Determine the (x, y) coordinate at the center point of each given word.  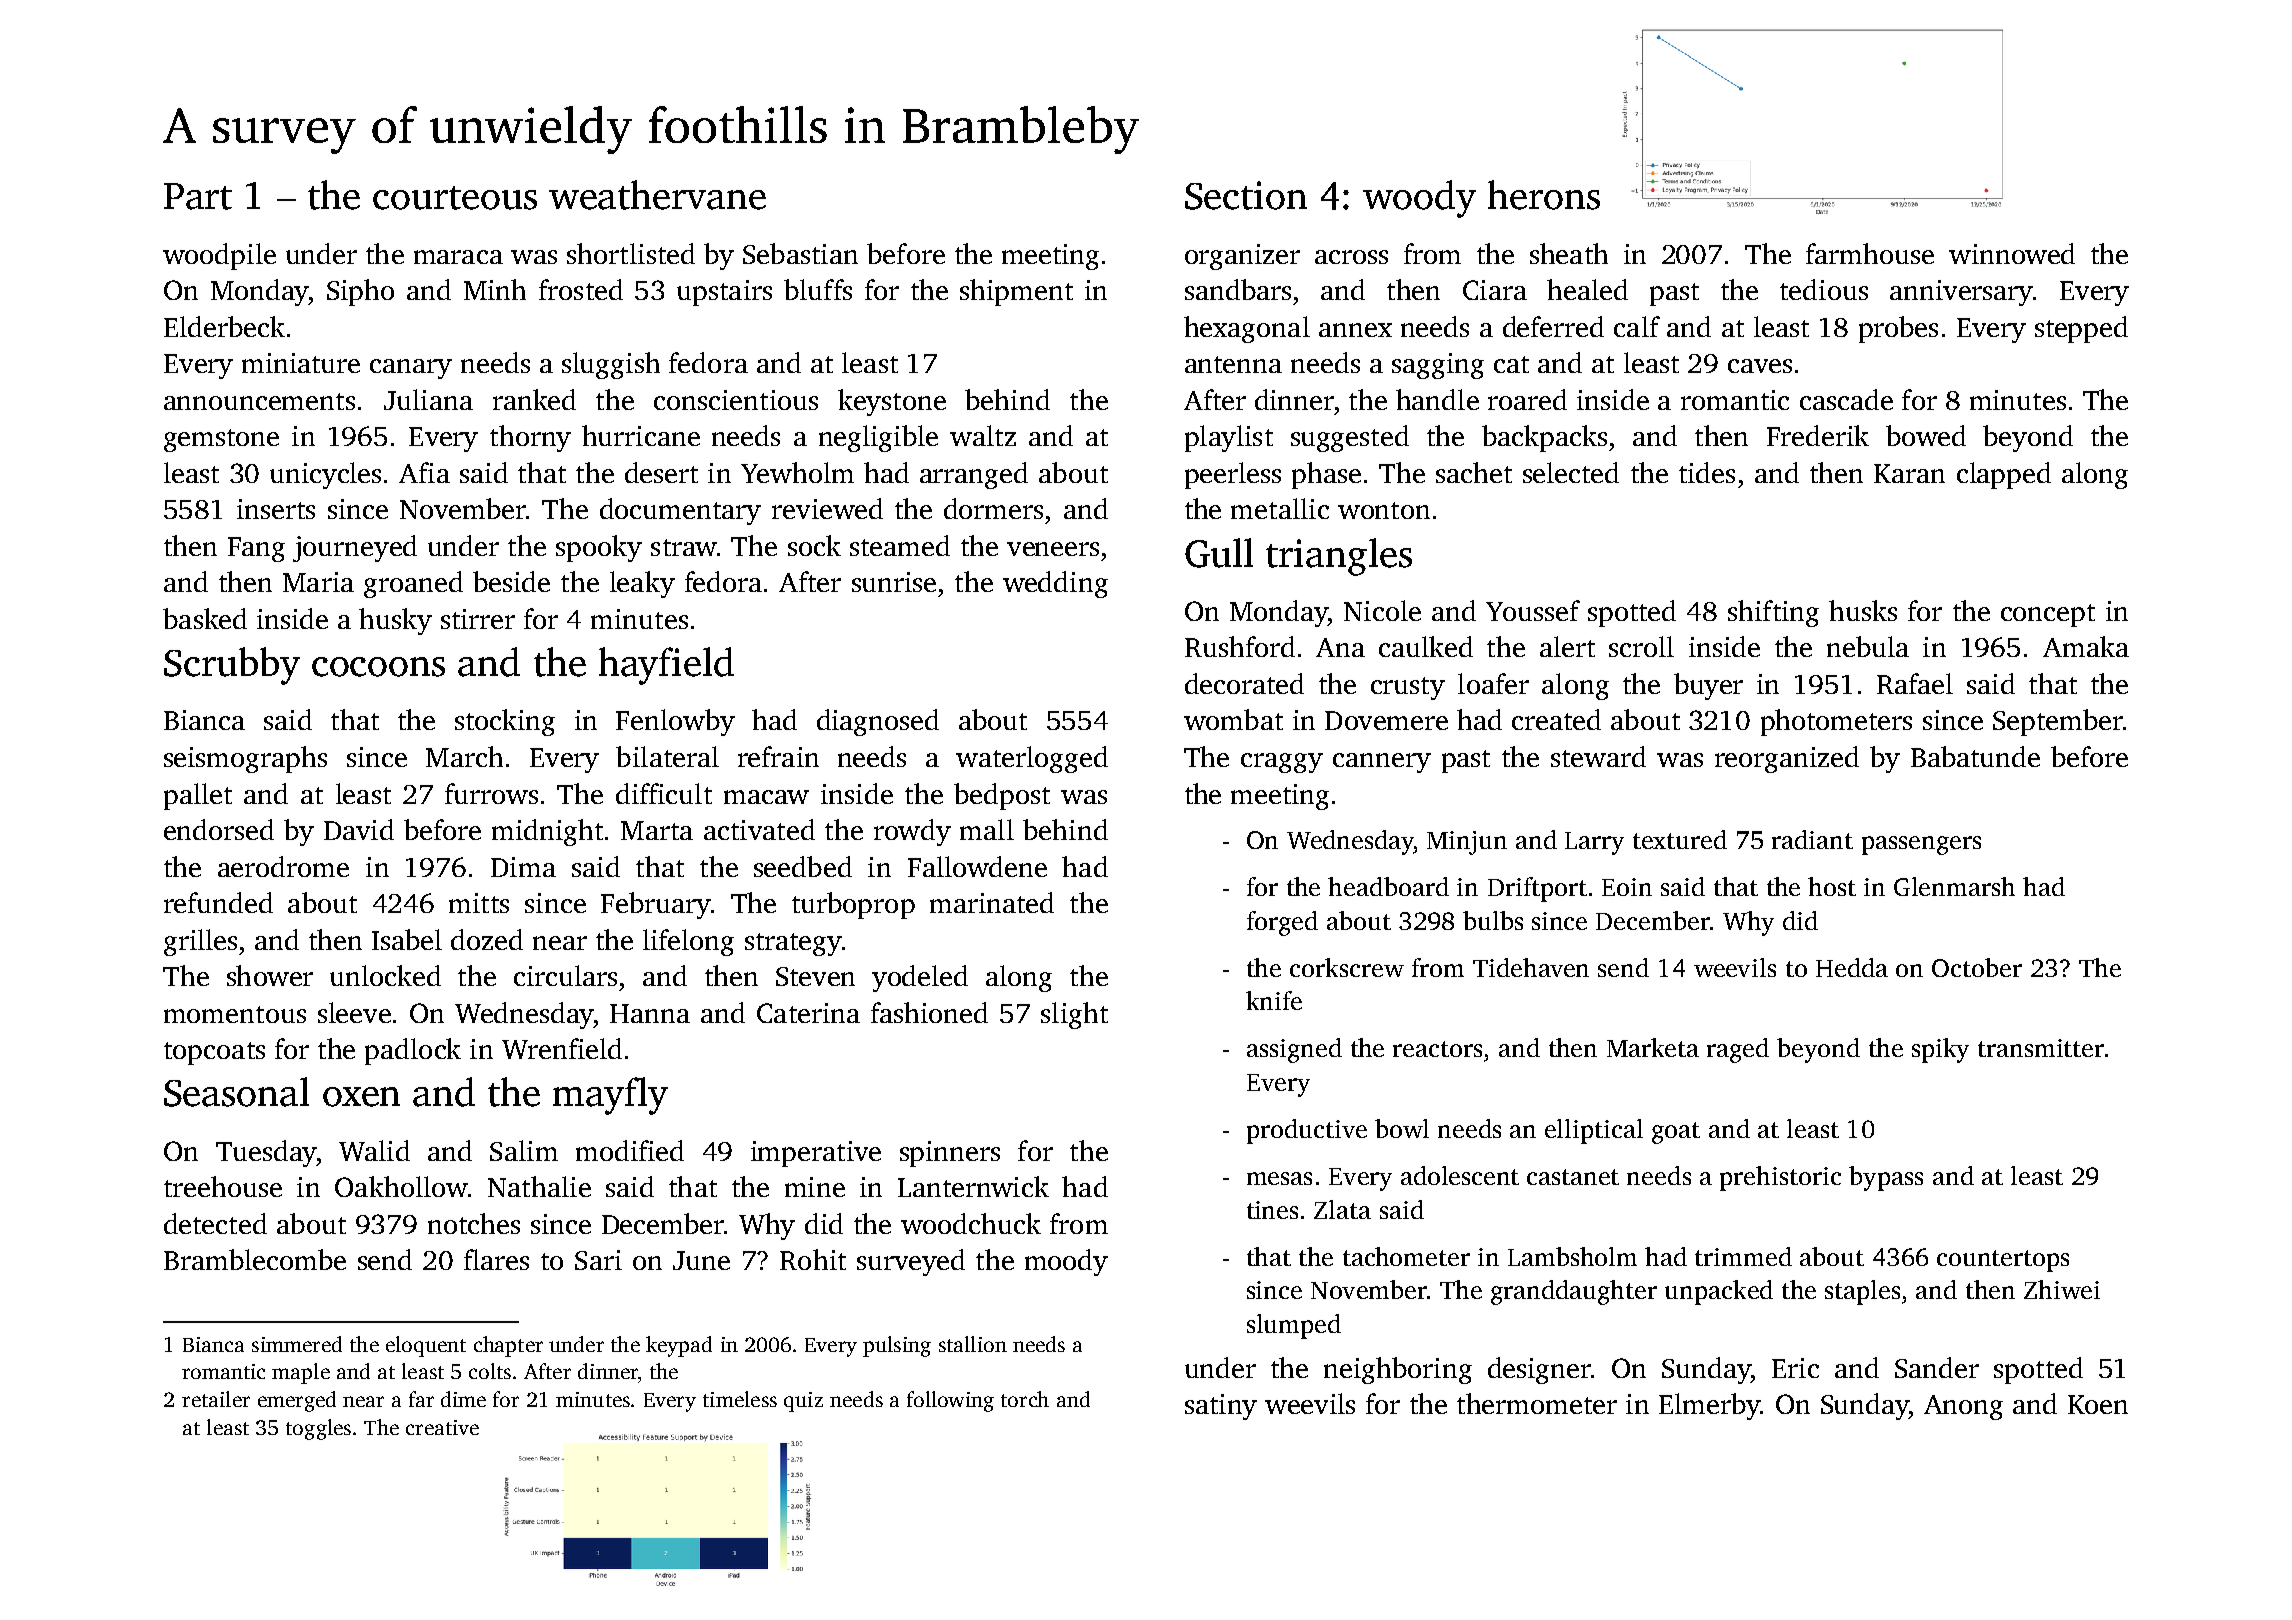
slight (1074, 1015)
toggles (318, 1429)
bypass (1886, 1178)
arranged (974, 475)
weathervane (657, 195)
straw (684, 547)
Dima (523, 867)
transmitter (2041, 1048)
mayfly (610, 1096)
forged (1282, 923)
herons (1544, 195)
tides (1707, 472)
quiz (803, 1402)
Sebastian (800, 253)
